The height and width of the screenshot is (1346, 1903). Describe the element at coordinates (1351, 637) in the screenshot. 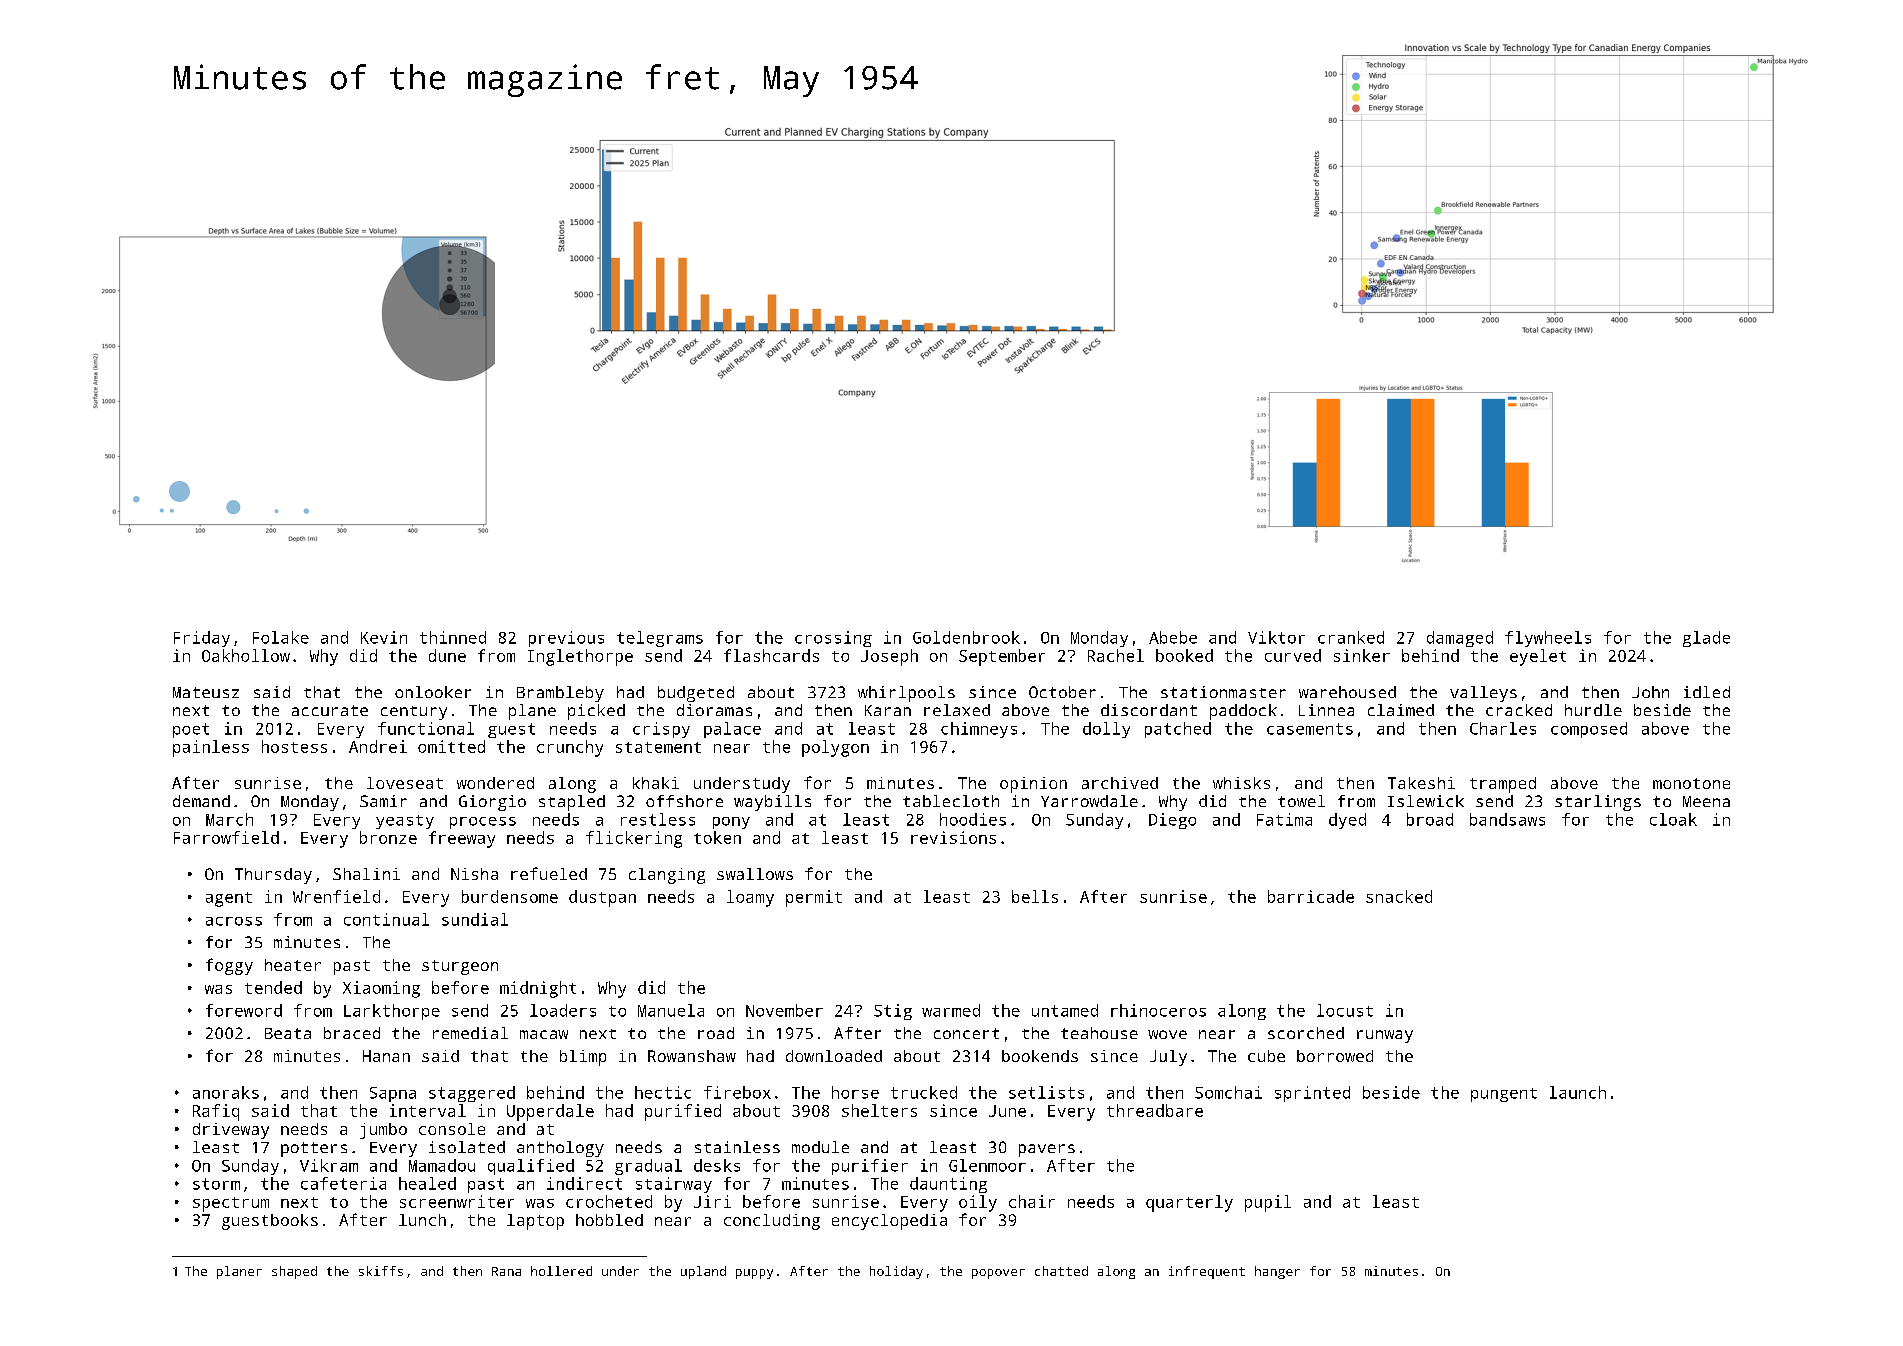

I see `cranked` at that location.
